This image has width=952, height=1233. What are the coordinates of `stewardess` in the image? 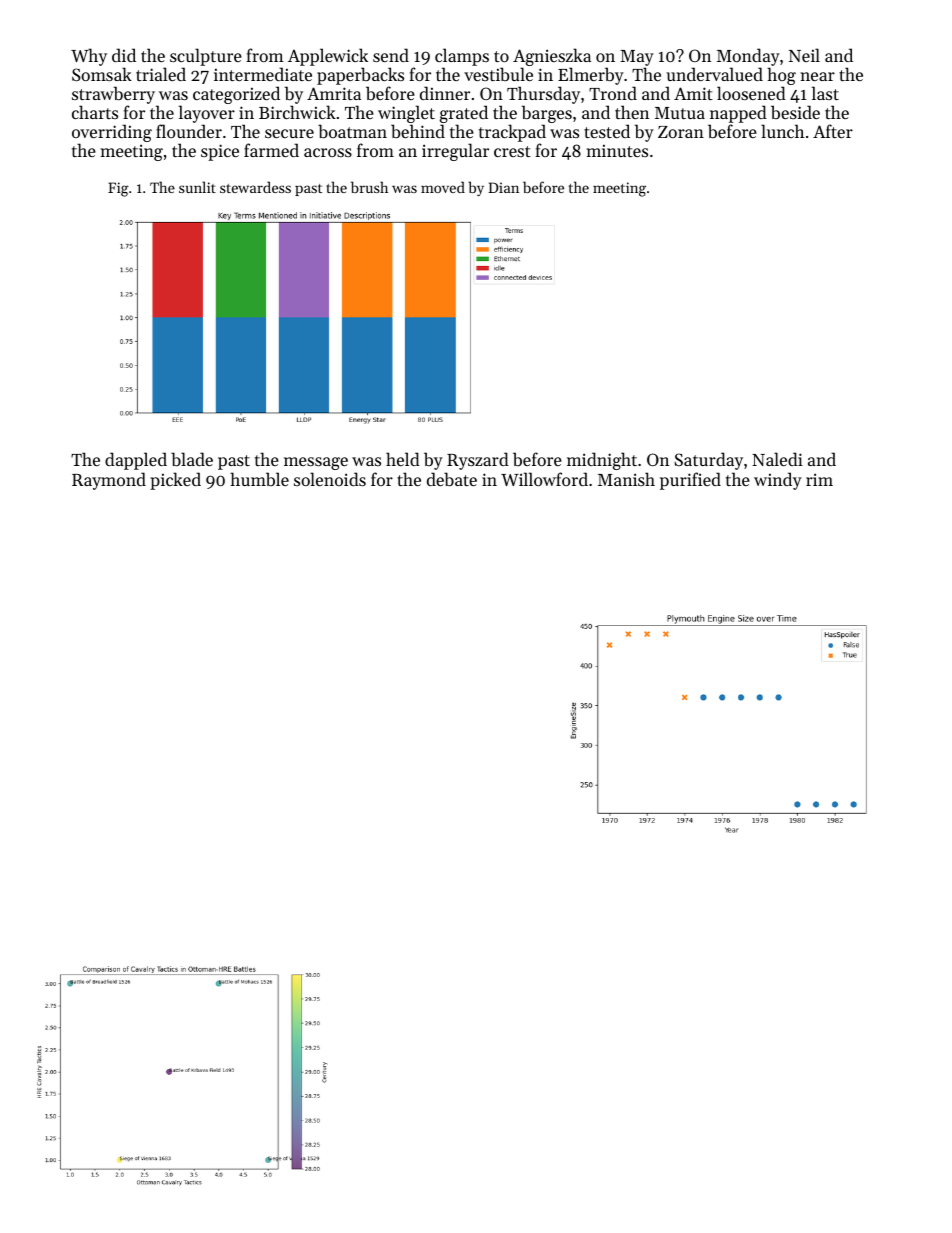 It's located at (255, 187).
